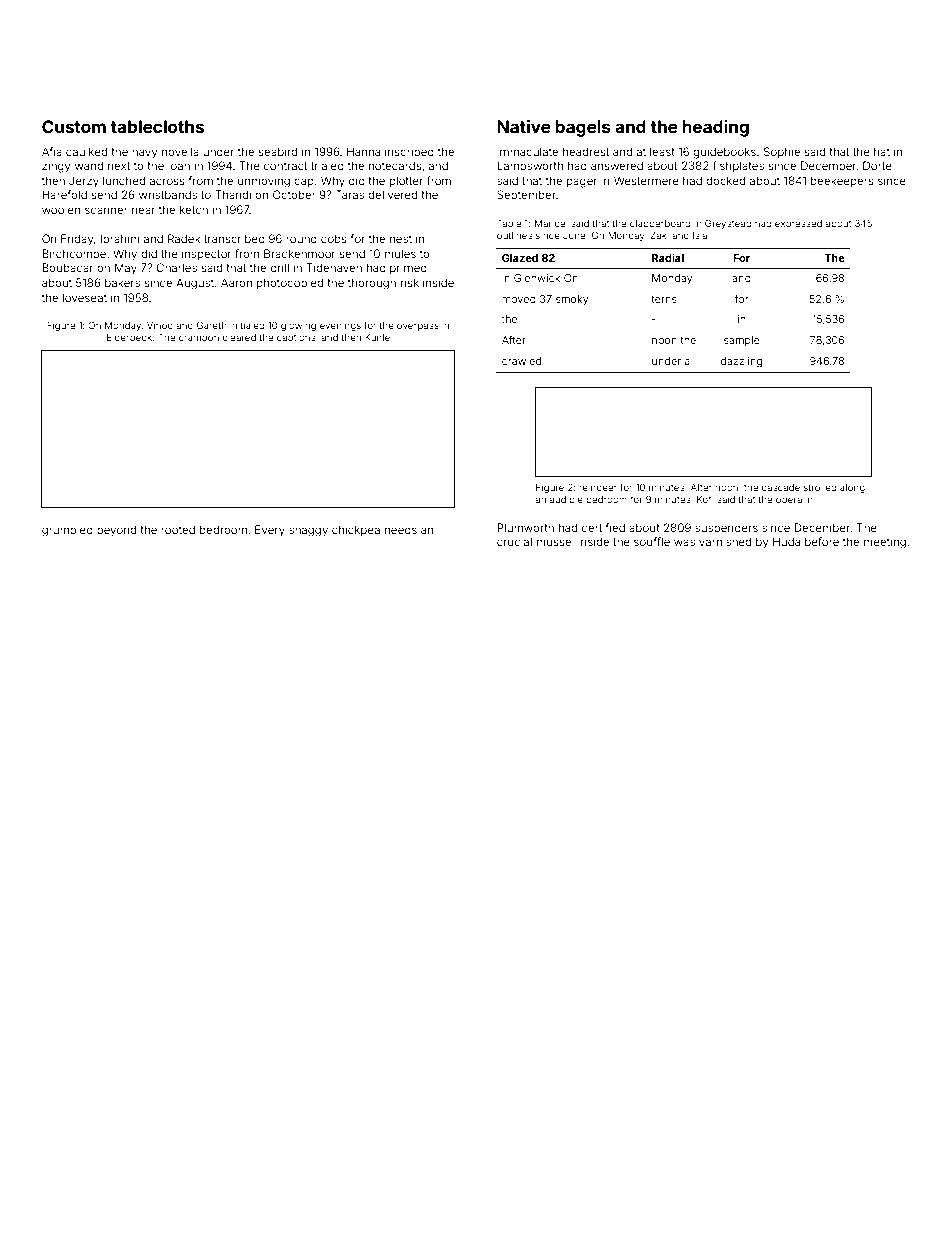 Image resolution: width=952 pixels, height=1233 pixels. Describe the element at coordinates (526, 195) in the screenshot. I see `September` at that location.
